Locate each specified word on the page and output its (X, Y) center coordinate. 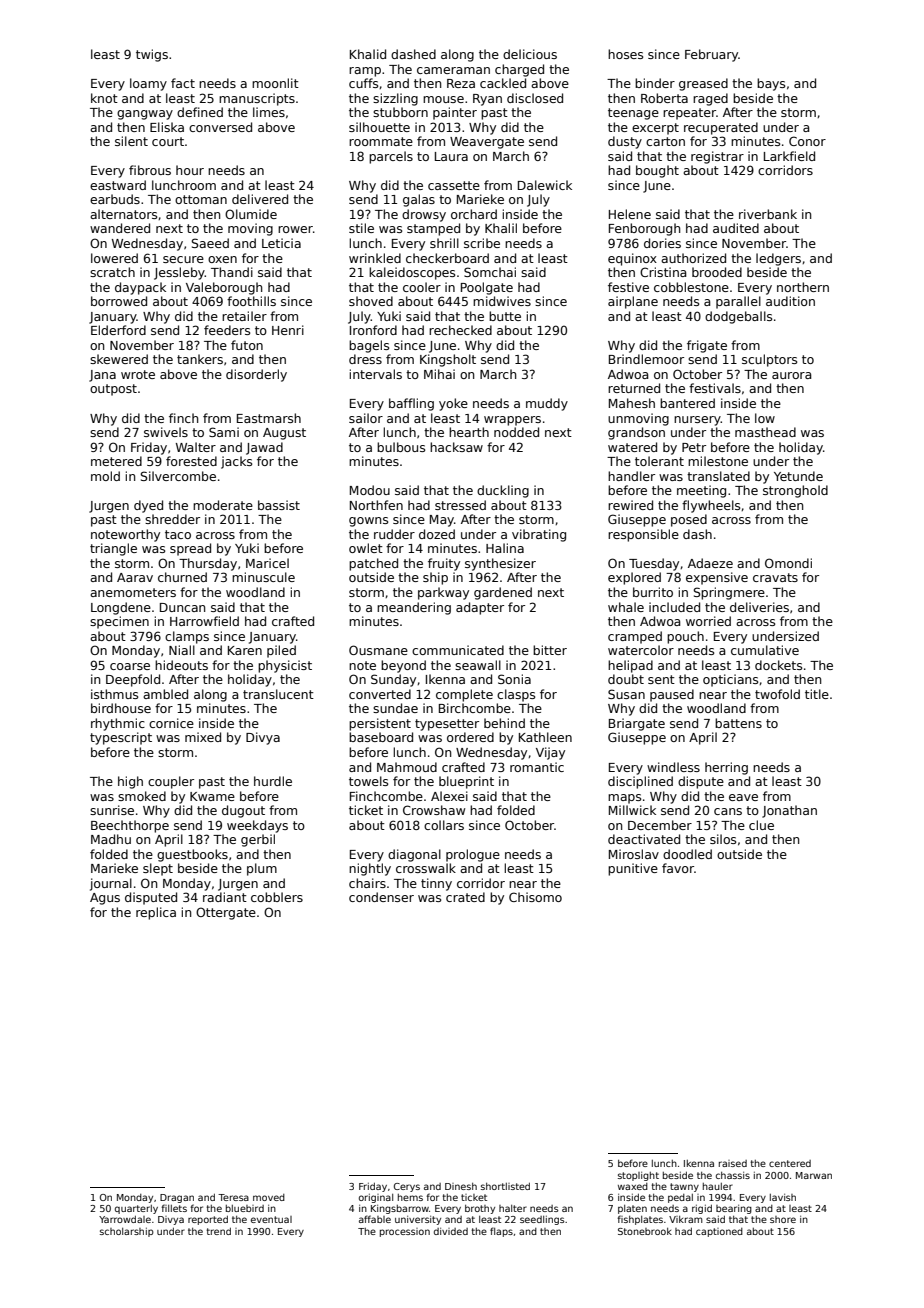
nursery (697, 421)
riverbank (768, 214)
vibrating (539, 535)
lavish (783, 1197)
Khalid (368, 54)
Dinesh (461, 1186)
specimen (119, 622)
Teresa (233, 1197)
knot (104, 98)
